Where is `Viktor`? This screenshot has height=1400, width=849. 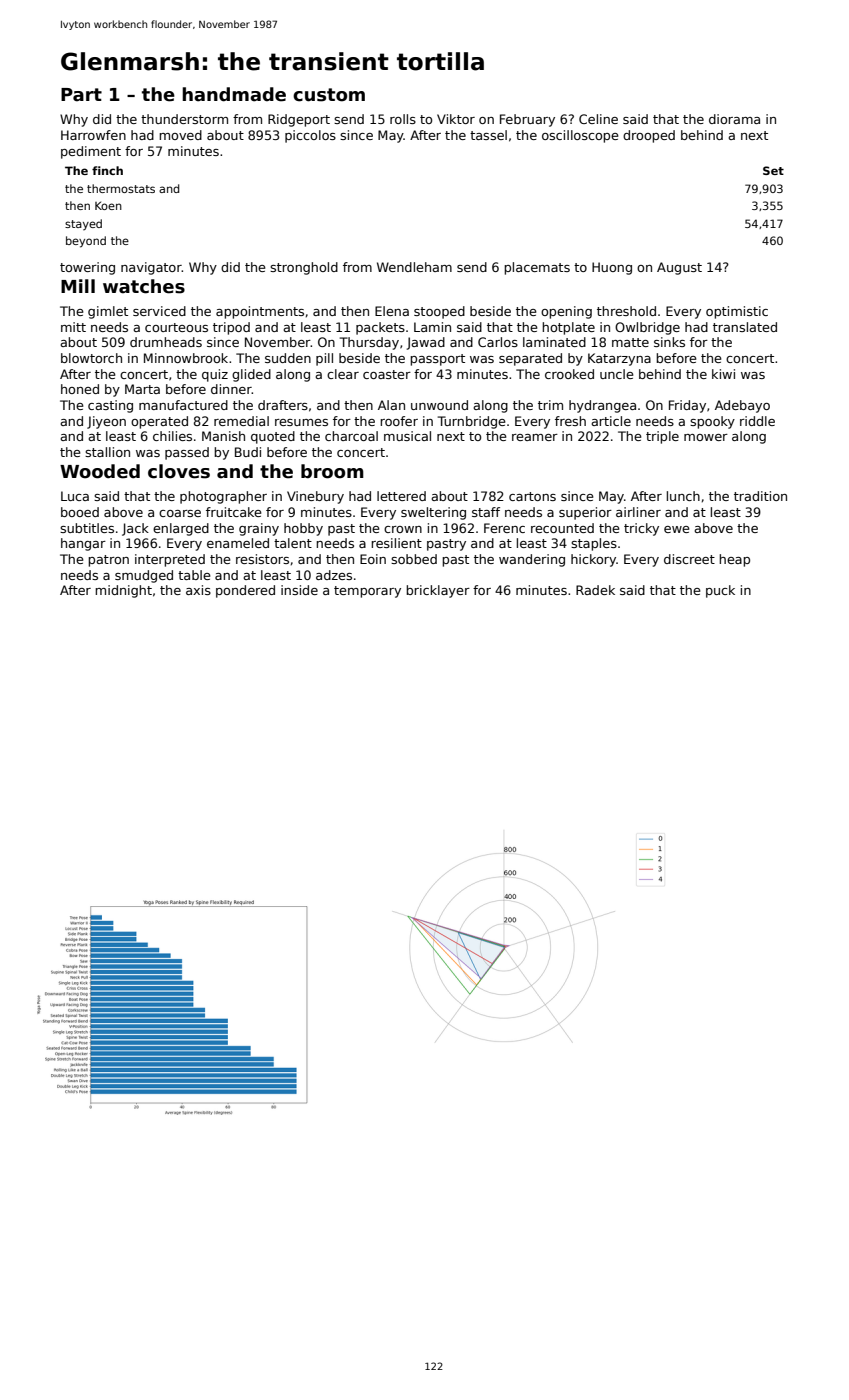
Viktor is located at coordinates (456, 119).
